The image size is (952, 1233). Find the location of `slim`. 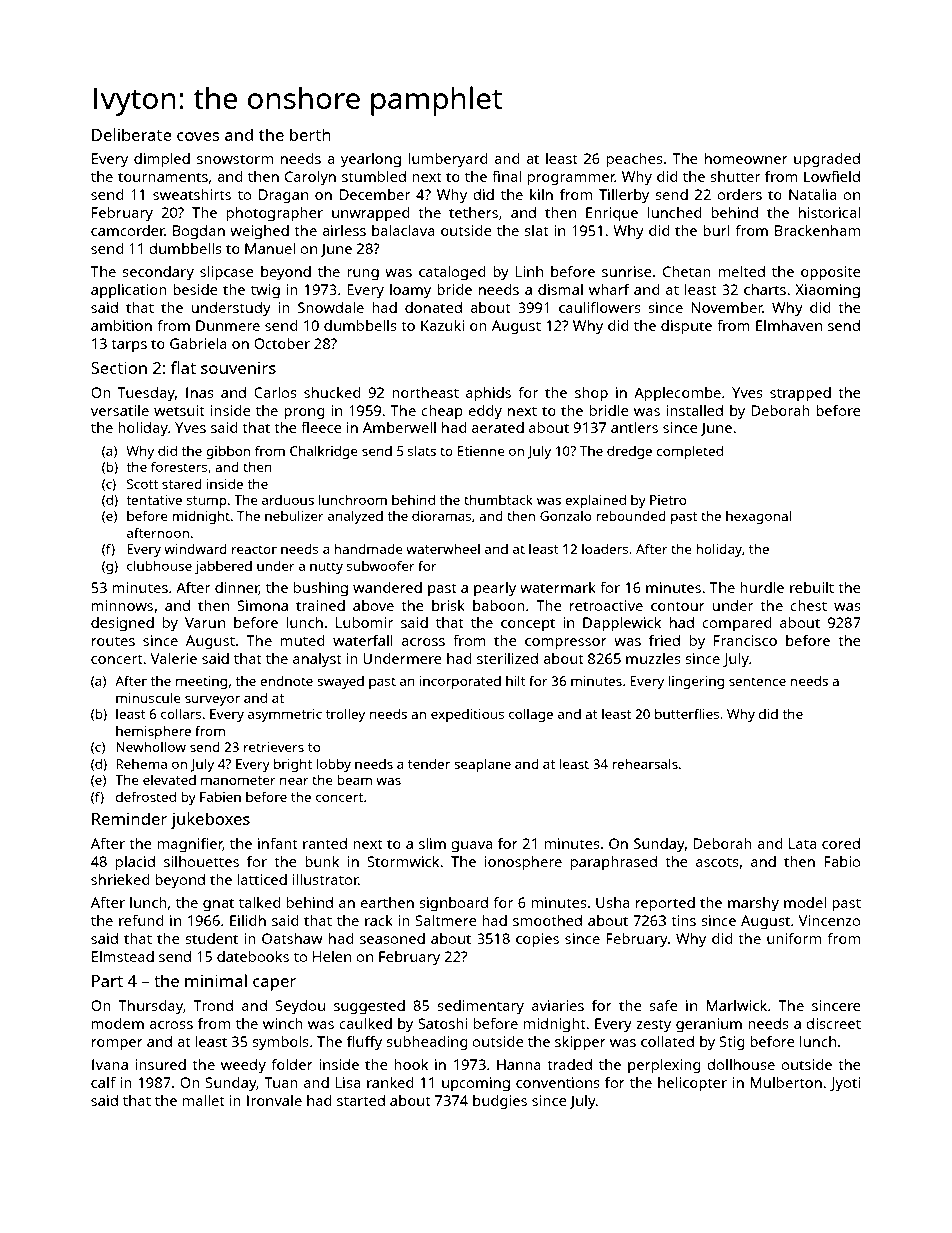

slim is located at coordinates (432, 843).
